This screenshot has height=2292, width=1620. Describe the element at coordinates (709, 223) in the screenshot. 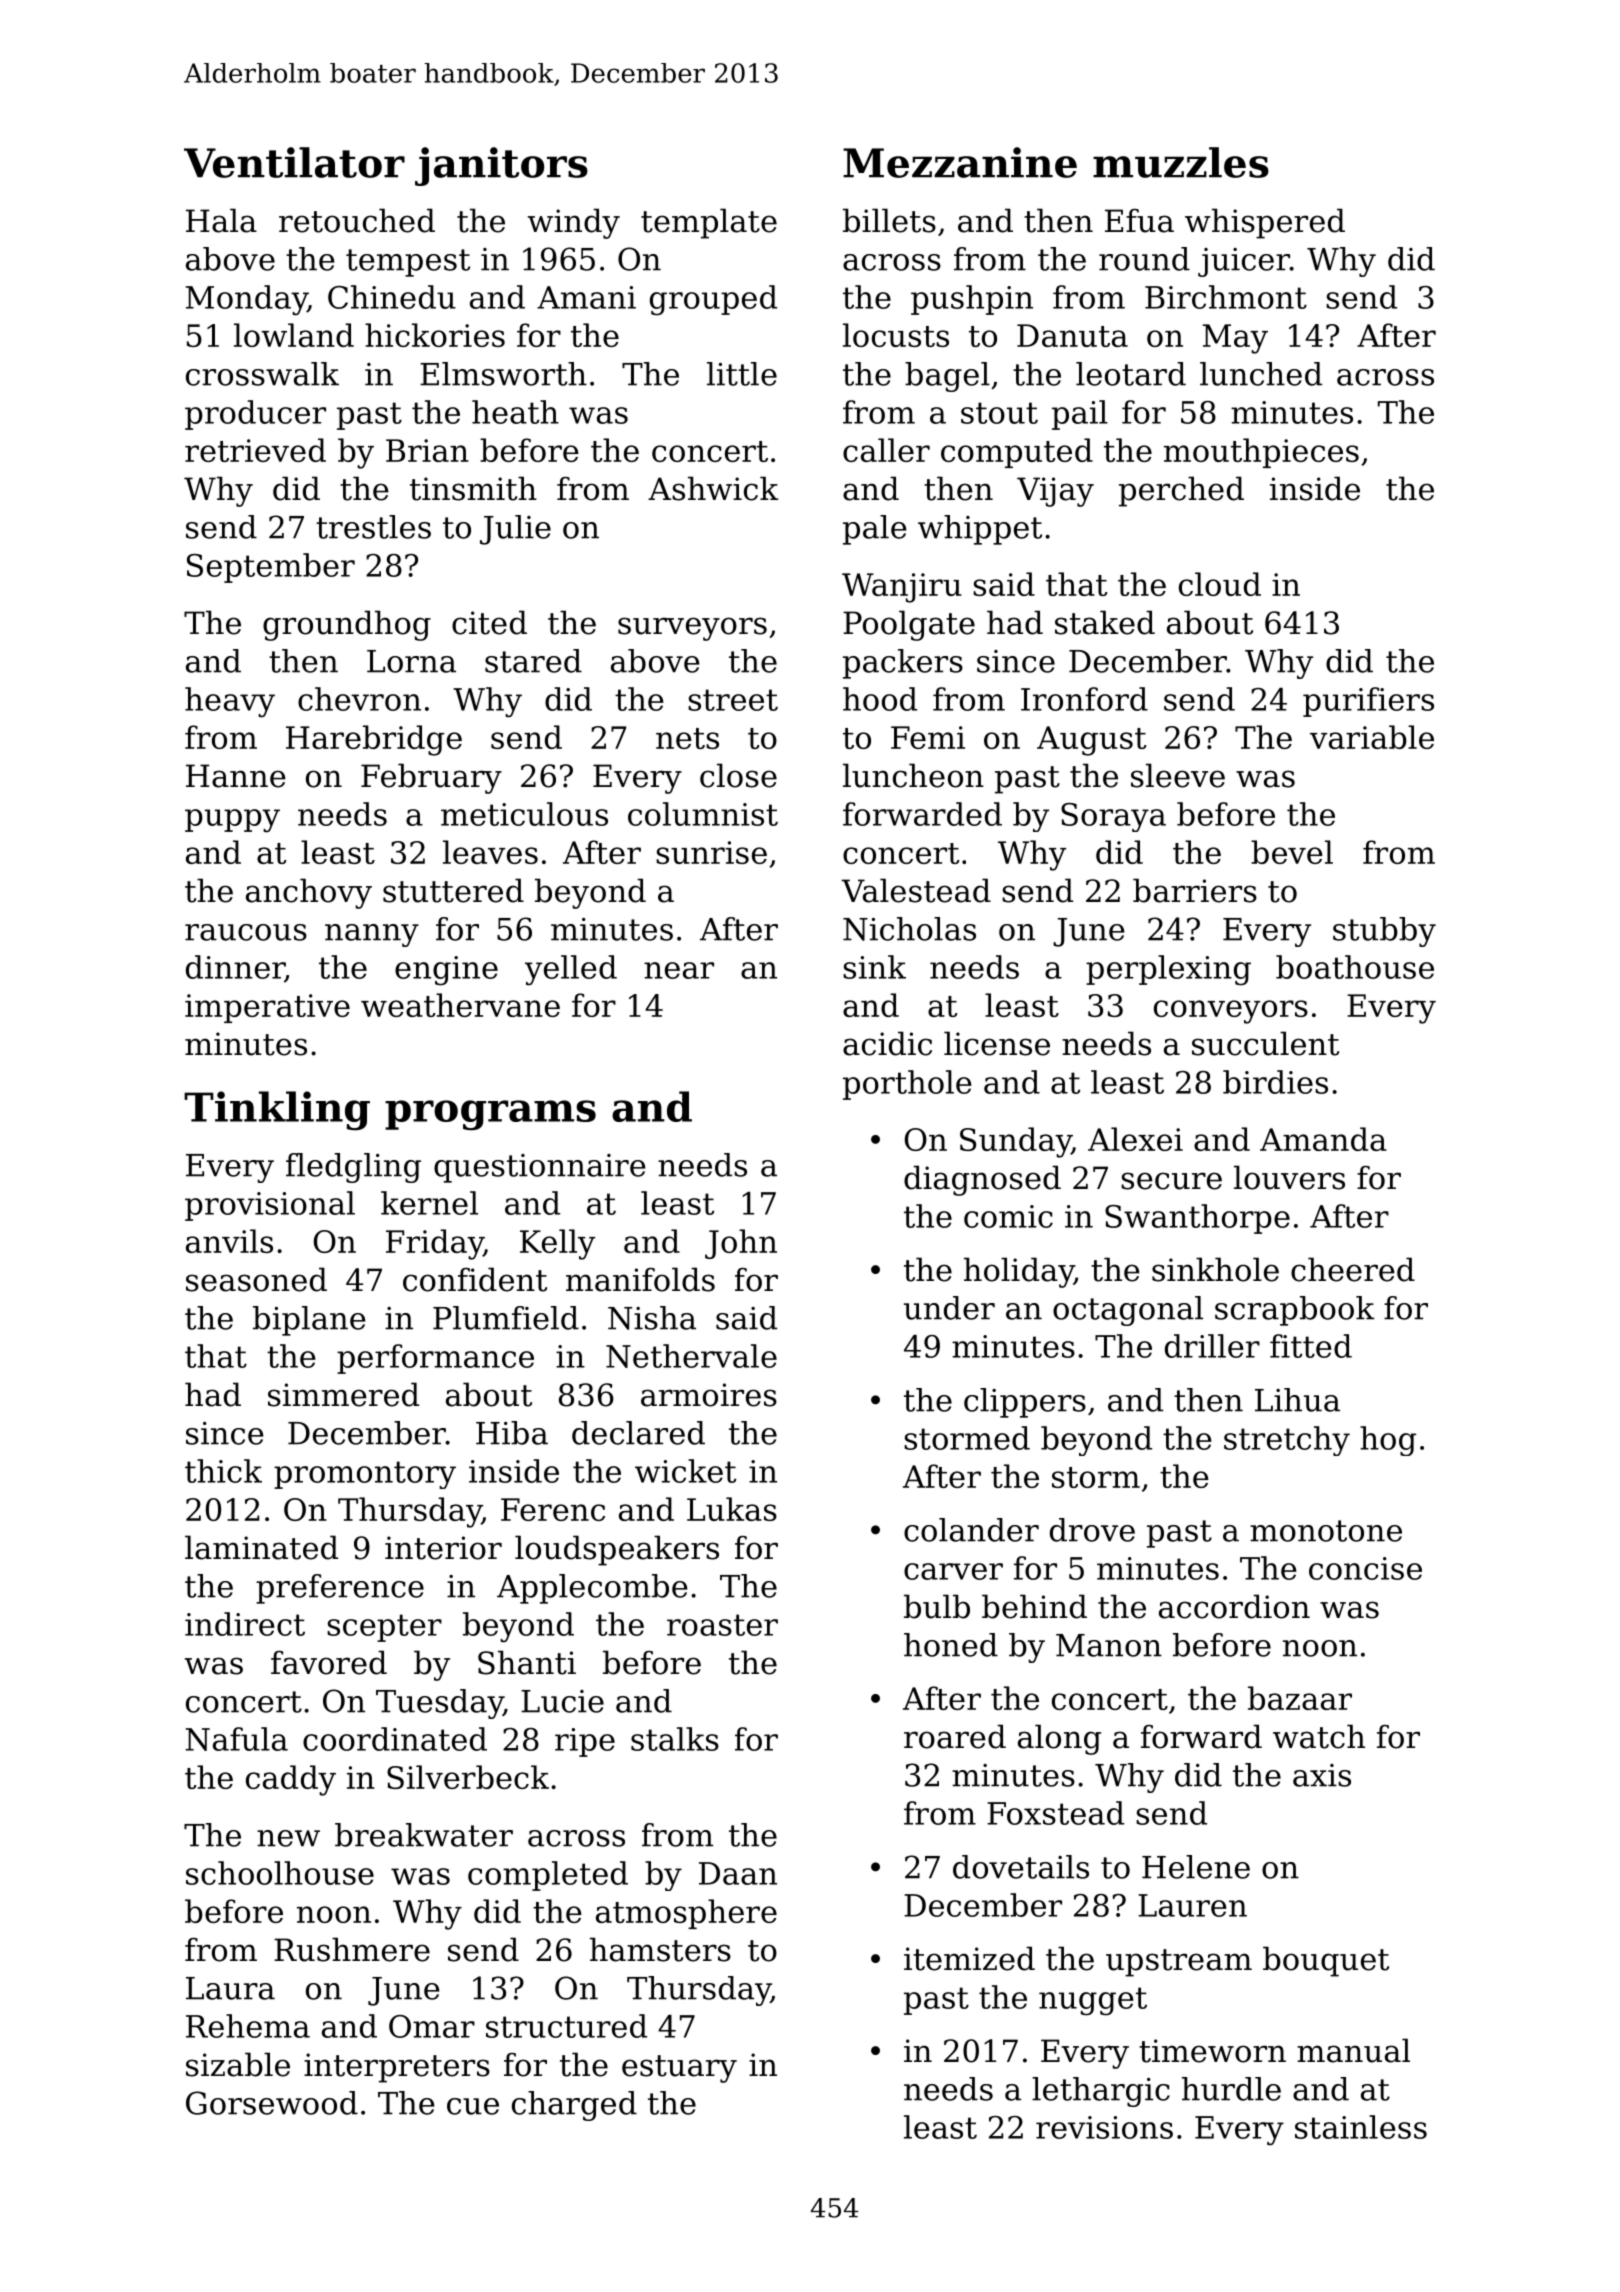

I see `template` at that location.
